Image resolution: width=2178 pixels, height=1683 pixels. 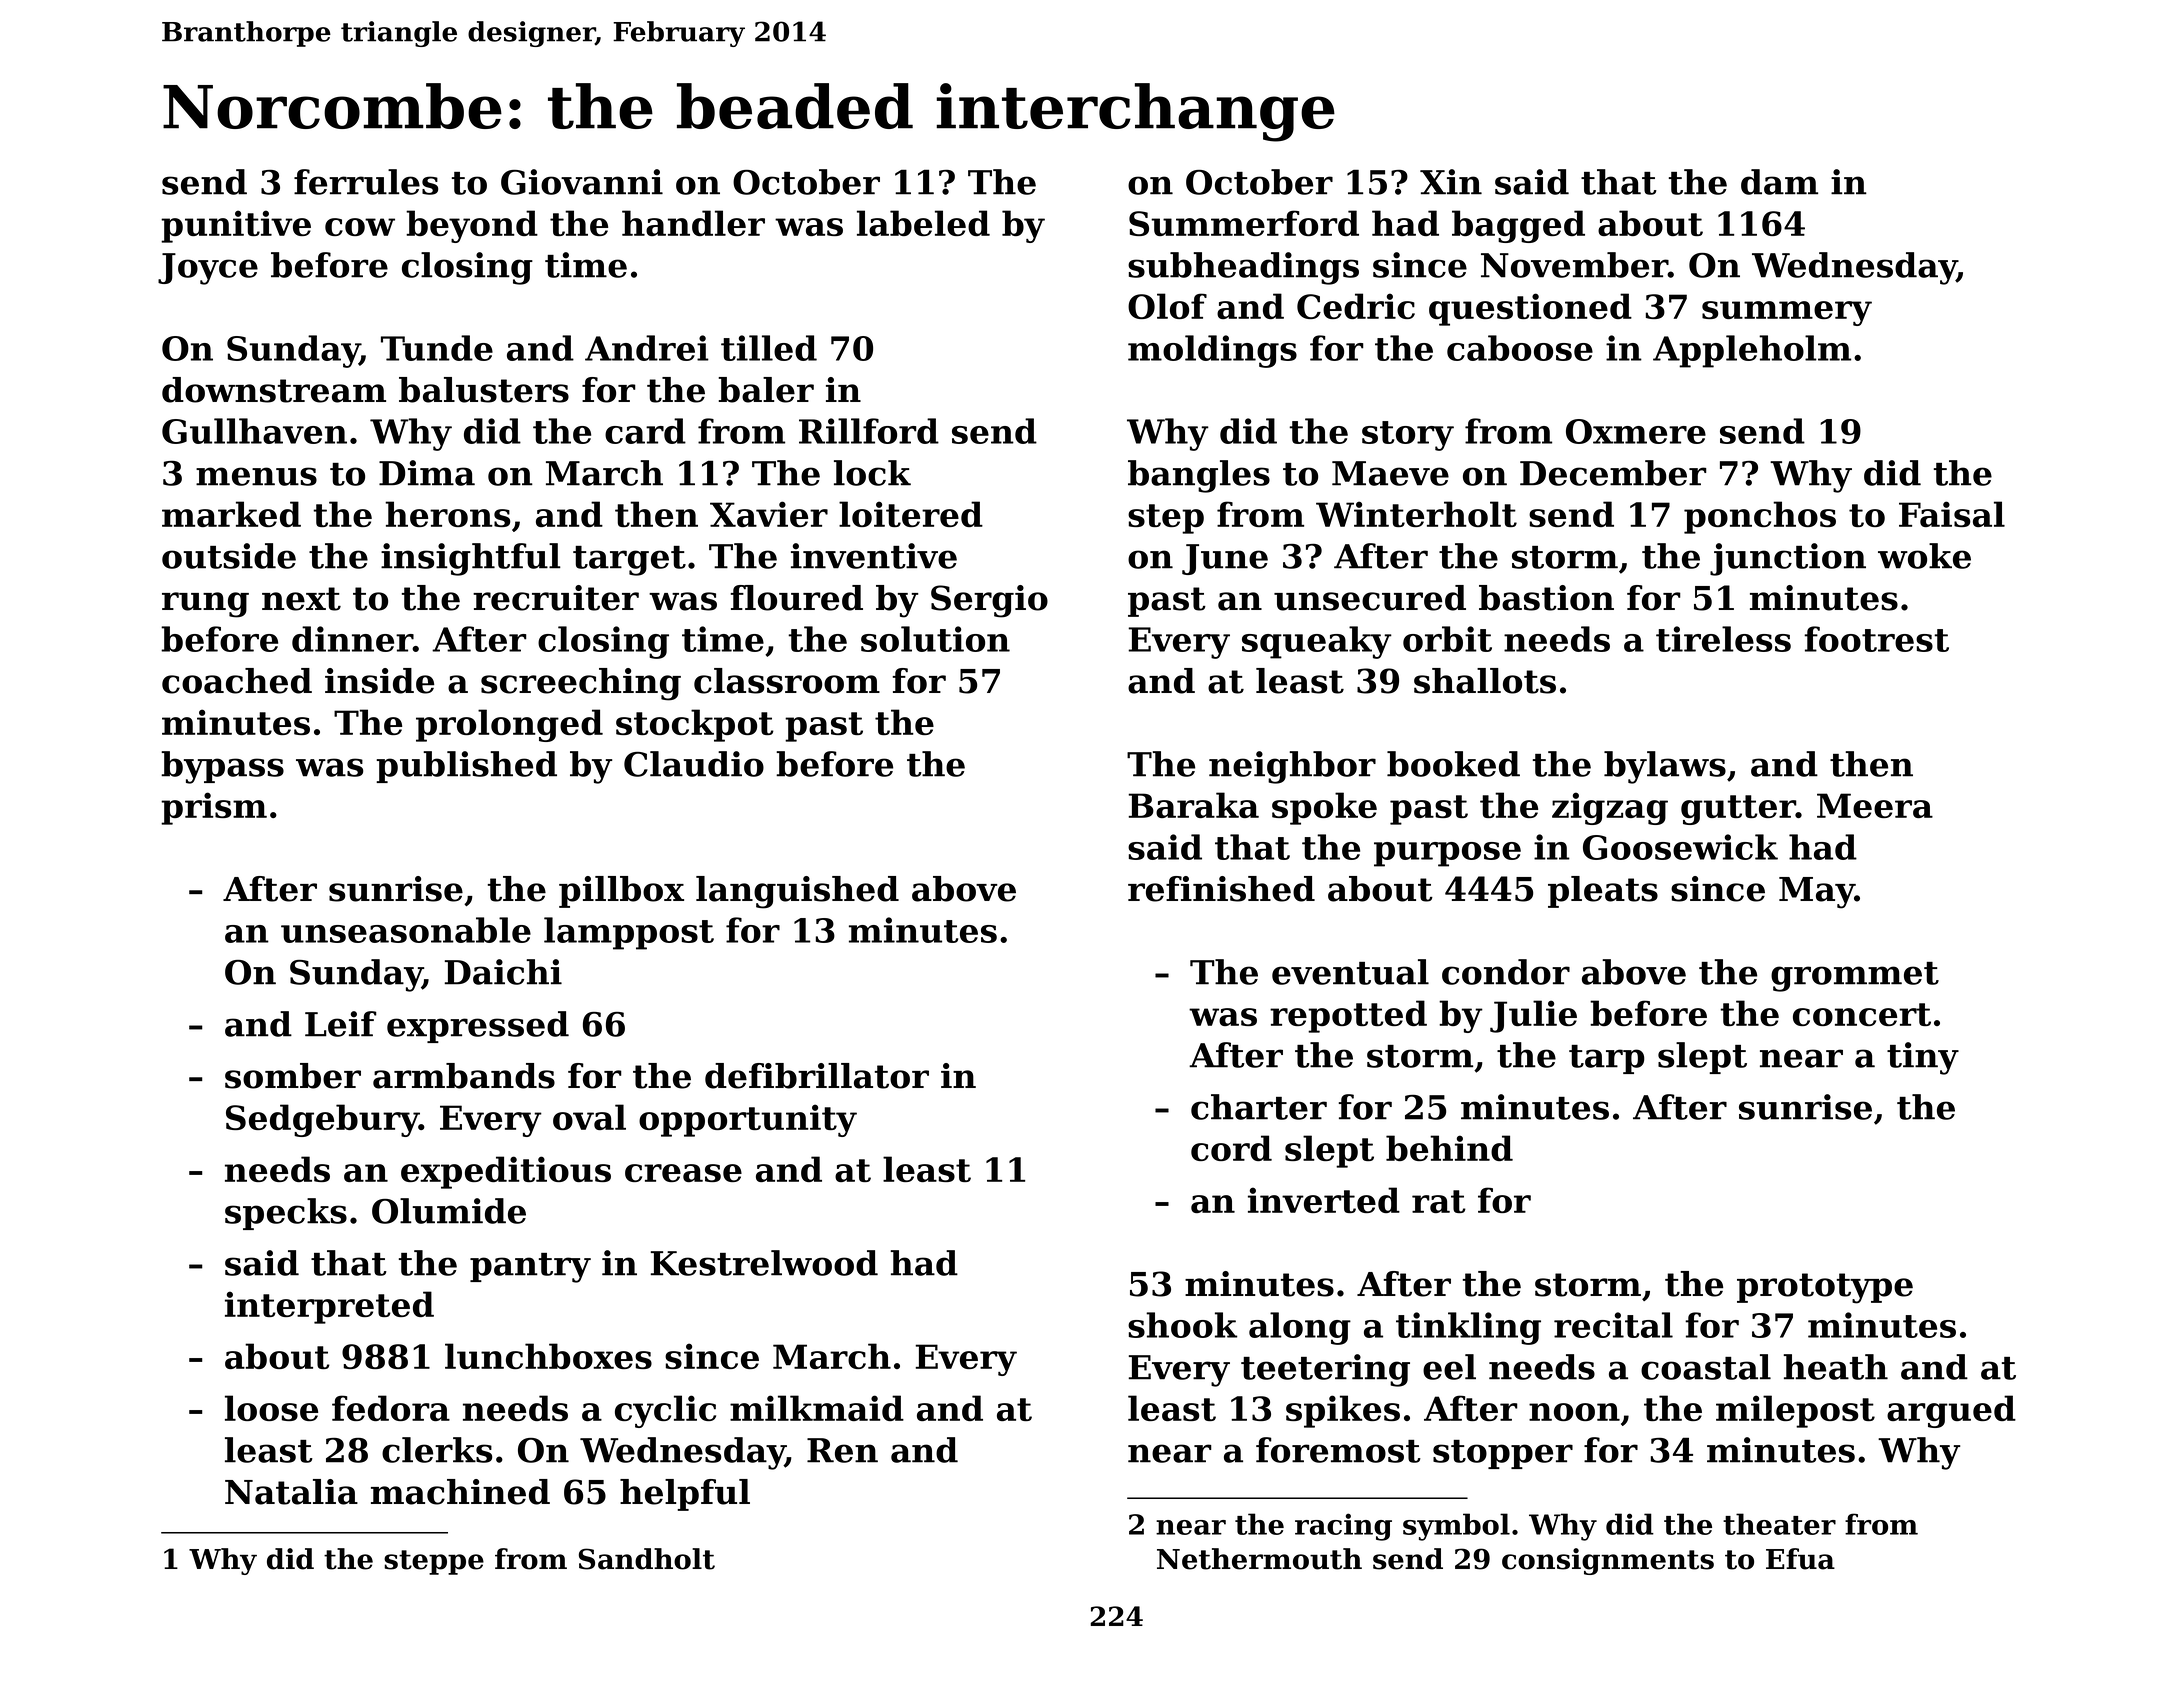 I want to click on rat, so click(x=1439, y=1201).
